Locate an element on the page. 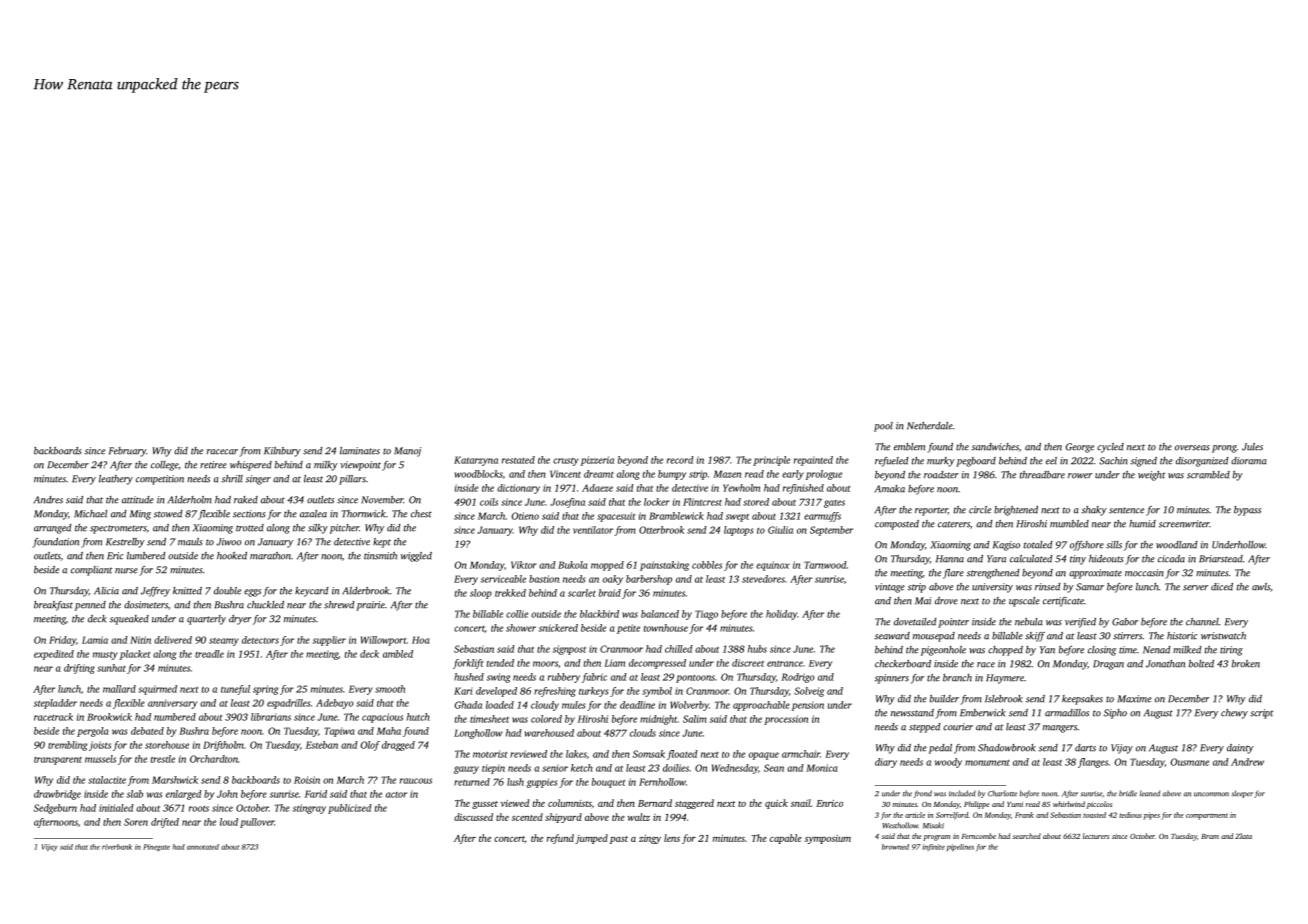 Image resolution: width=1308 pixels, height=924 pixels. zingy is located at coordinates (650, 839).
